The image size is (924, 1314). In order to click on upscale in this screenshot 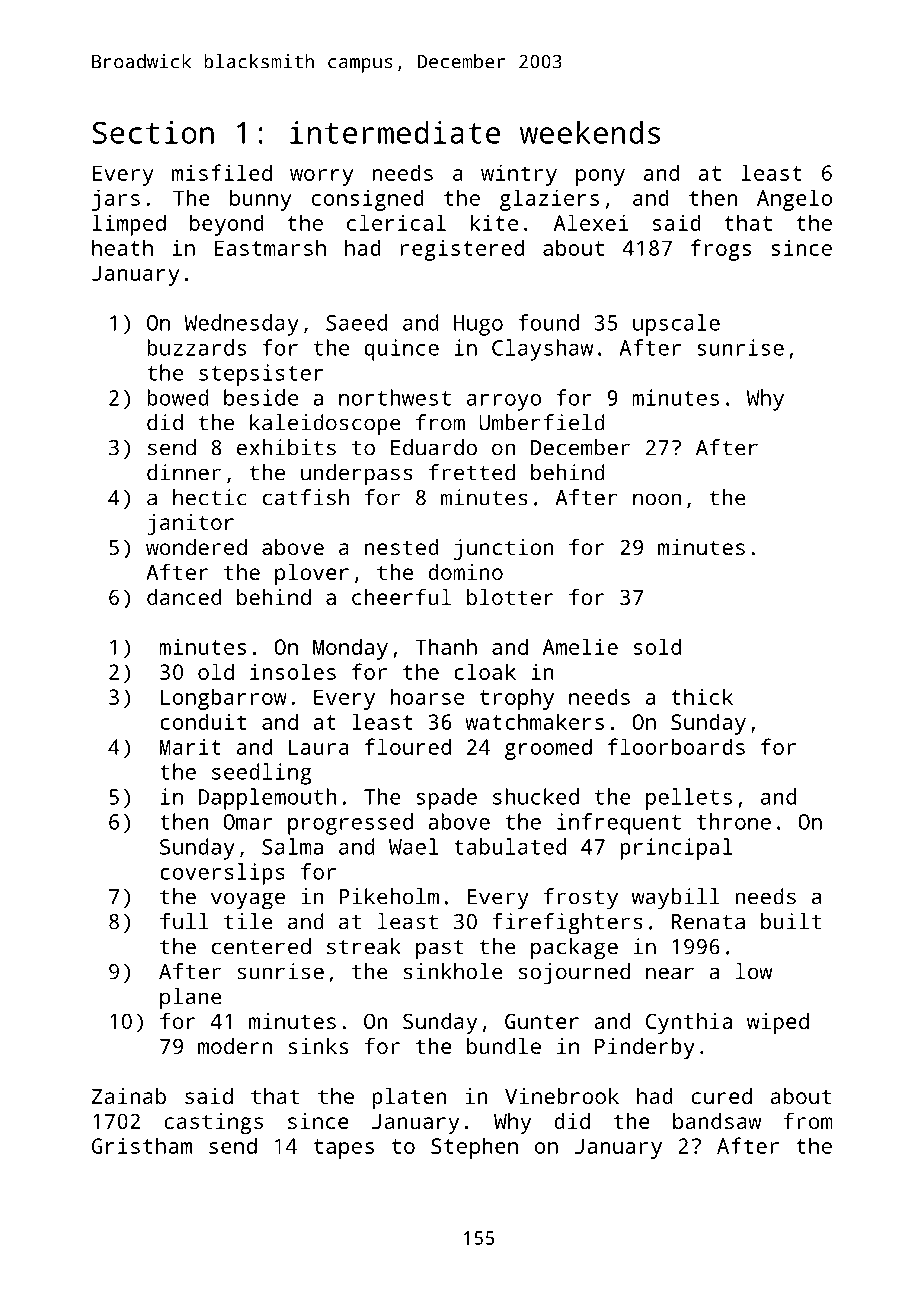, I will do `click(676, 325)`.
